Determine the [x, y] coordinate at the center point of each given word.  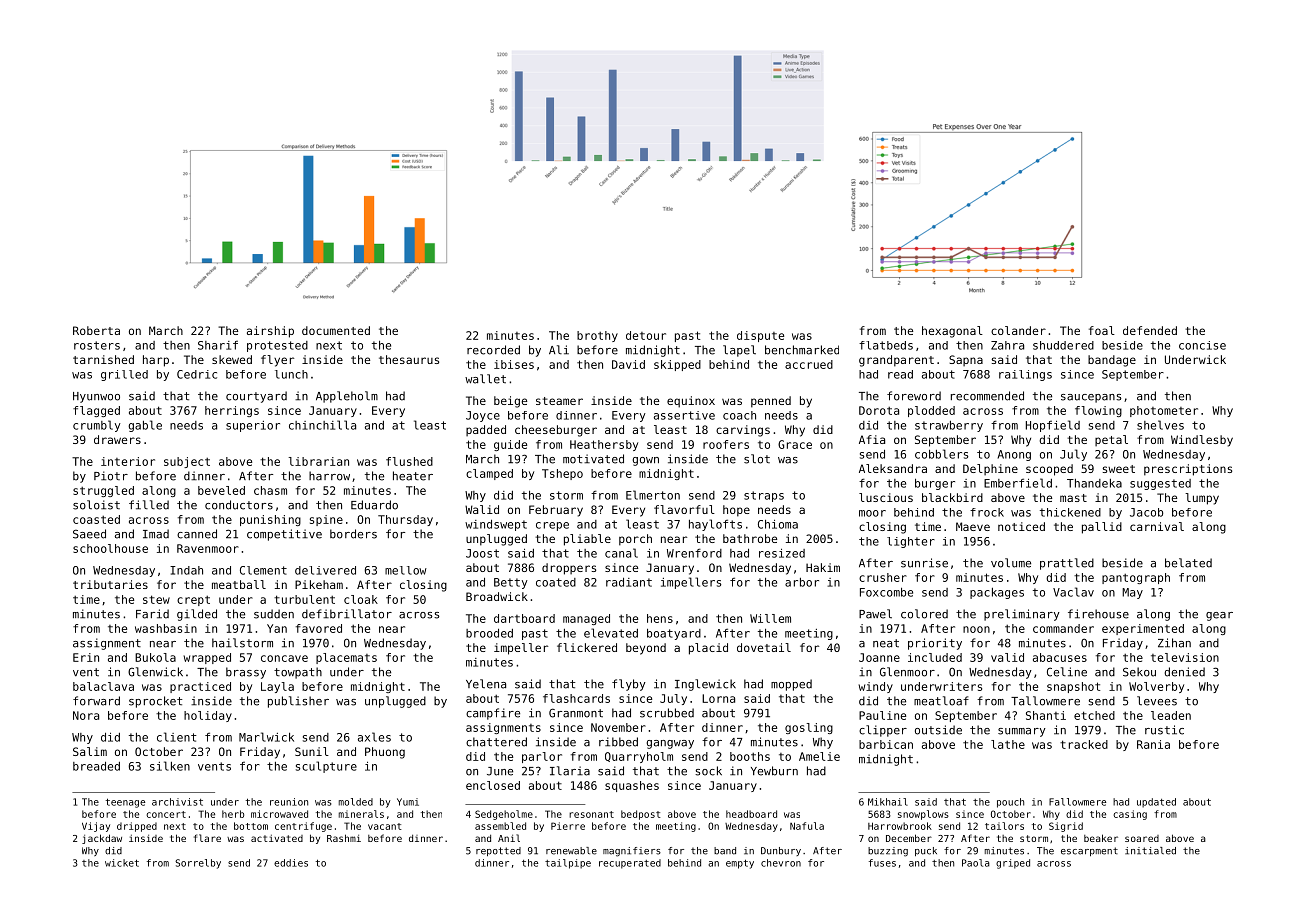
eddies [291, 863]
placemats [346, 658]
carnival [1157, 526]
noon [976, 629]
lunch [291, 374]
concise [1202, 345]
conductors [239, 505]
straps [764, 496]
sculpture [326, 767]
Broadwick [497, 596]
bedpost [641, 815]
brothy [597, 336]
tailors [1004, 826]
